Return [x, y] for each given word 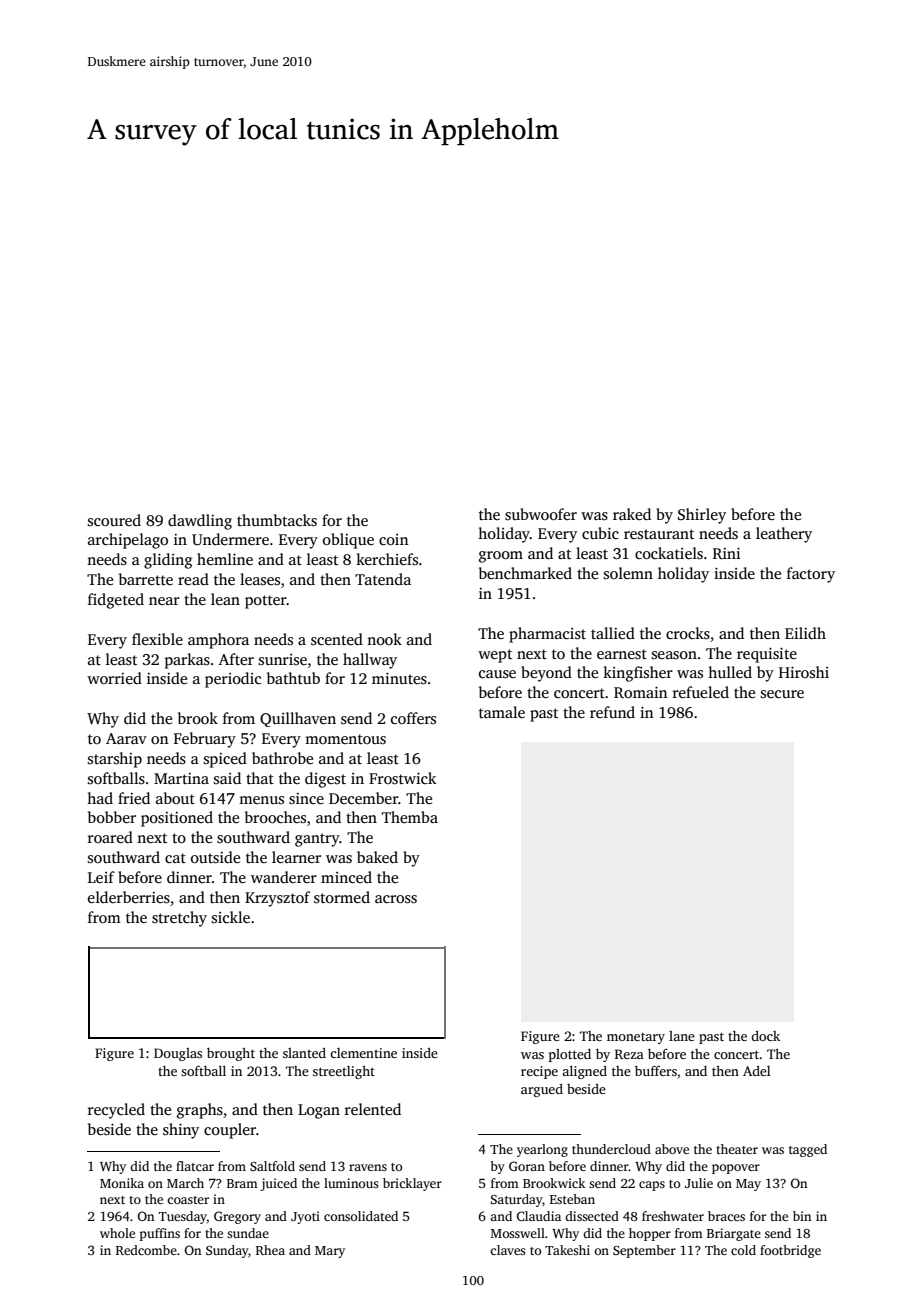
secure [782, 694]
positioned [177, 819]
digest [325, 780]
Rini [726, 553]
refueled [701, 692]
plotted [570, 1055]
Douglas [178, 1054]
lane [682, 1036]
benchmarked [525, 573]
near [164, 601]
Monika [122, 1183]
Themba [410, 817]
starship [115, 760]
